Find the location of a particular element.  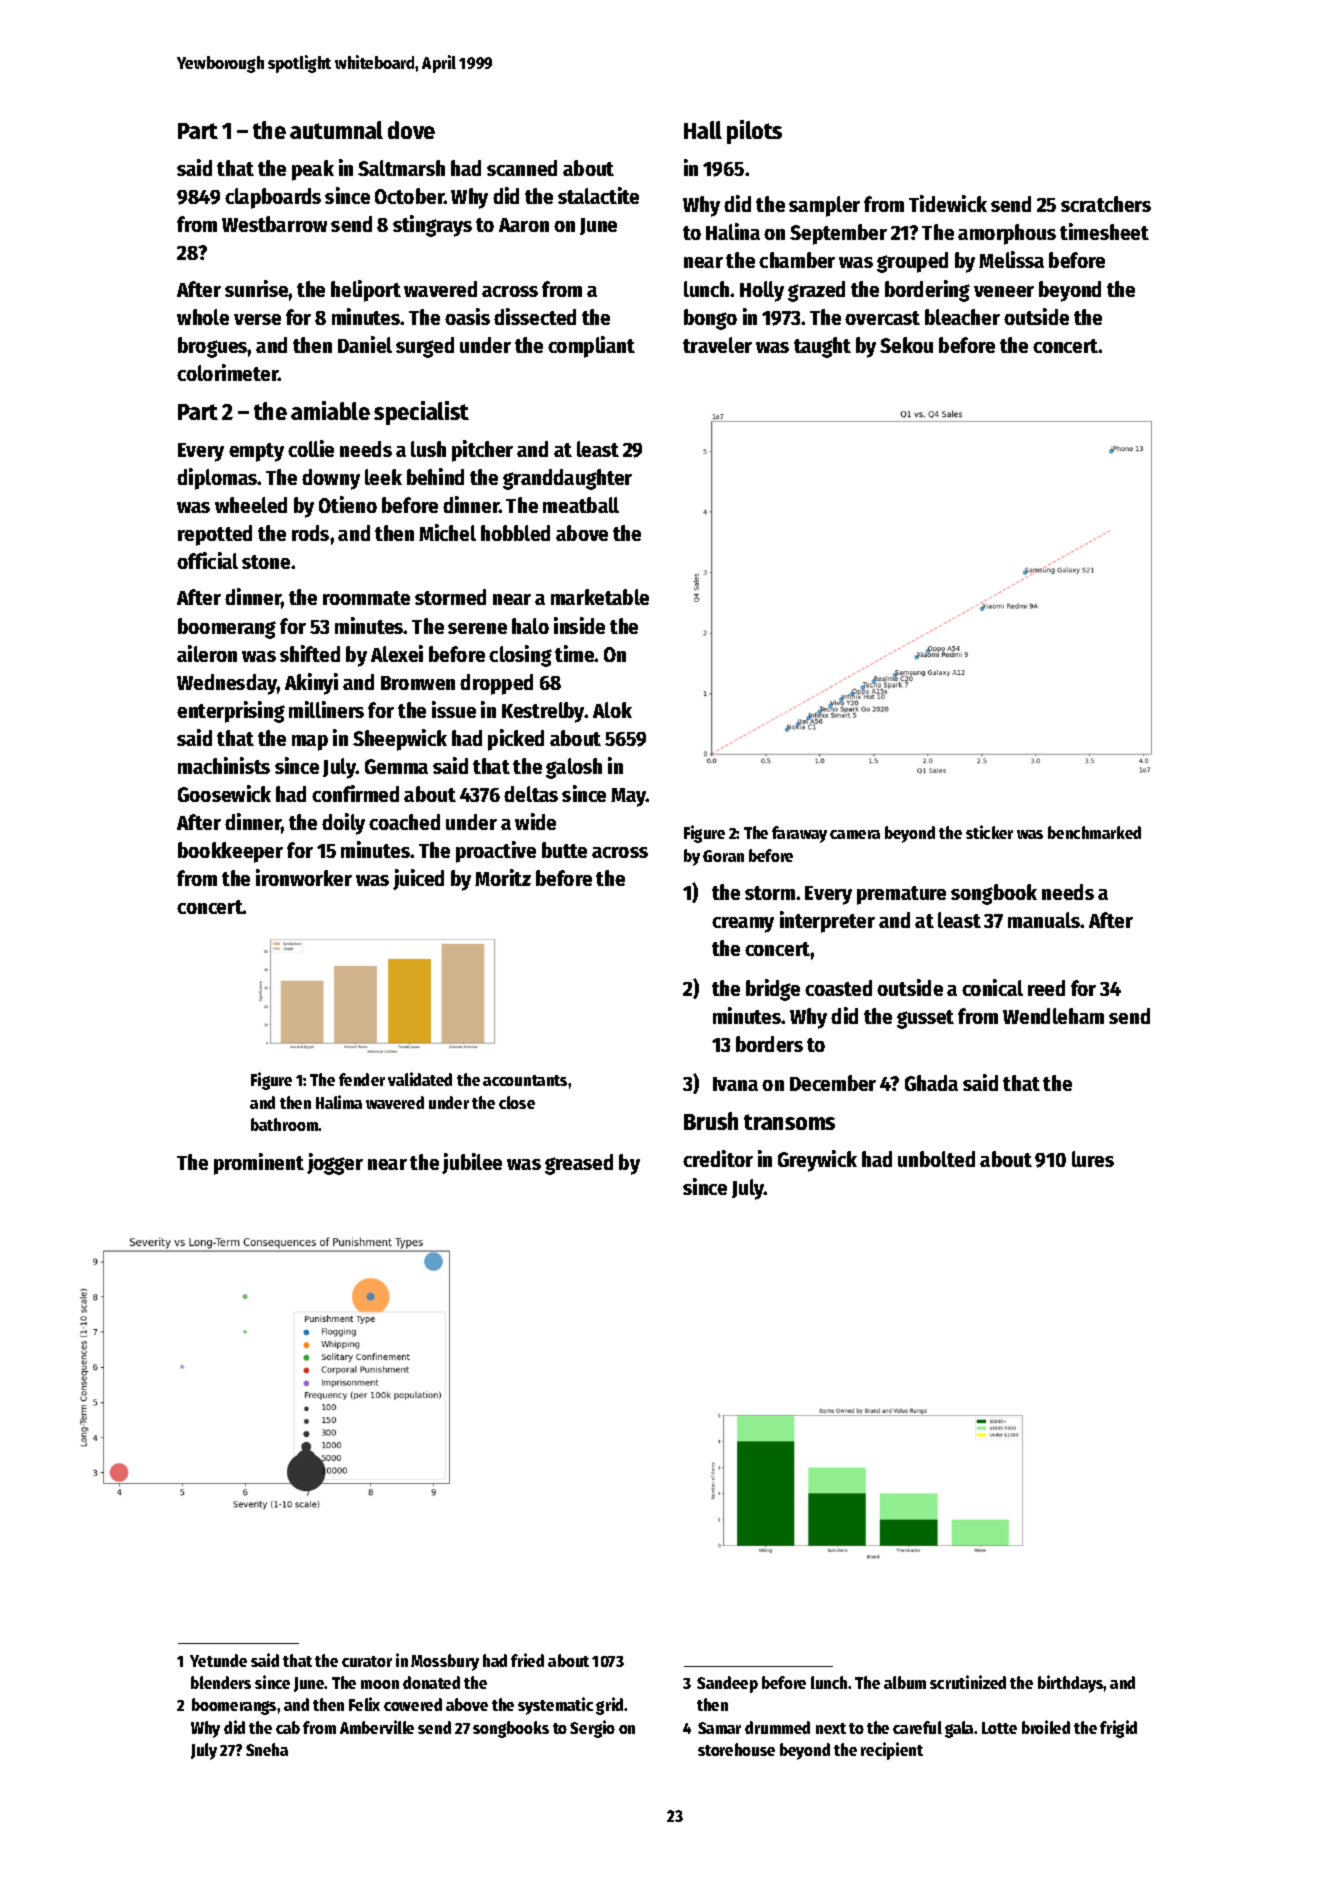

reed is located at coordinates (1046, 988).
